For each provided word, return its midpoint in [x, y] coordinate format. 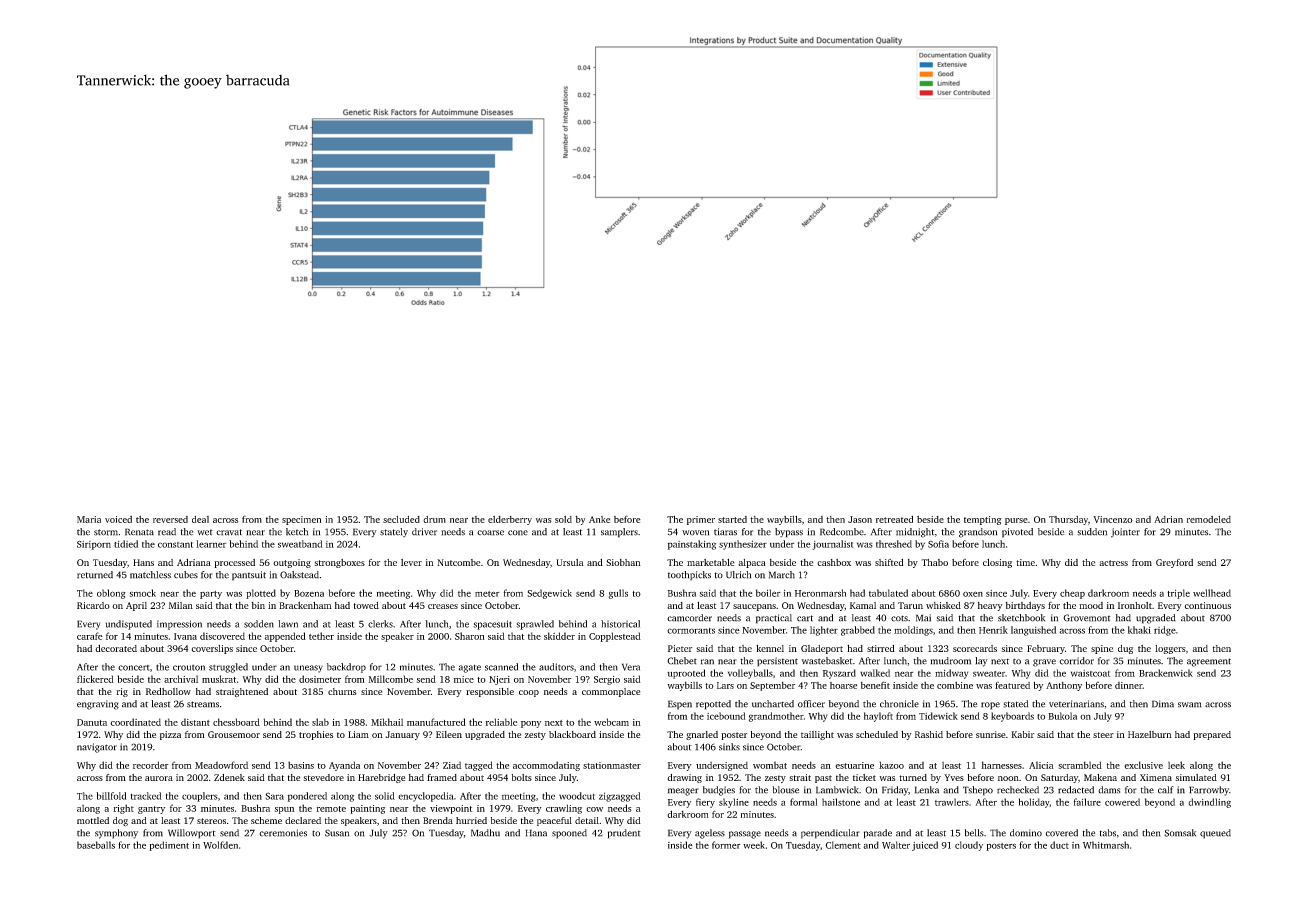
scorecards [975, 648]
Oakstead [299, 575]
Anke [599, 519]
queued [1215, 834]
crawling [564, 809]
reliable [501, 722]
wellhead [1212, 593]
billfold [111, 796]
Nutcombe [459, 562]
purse [1016, 521]
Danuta [92, 722]
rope [990, 706]
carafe [90, 636]
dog [120, 822]
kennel [770, 648]
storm [106, 532]
